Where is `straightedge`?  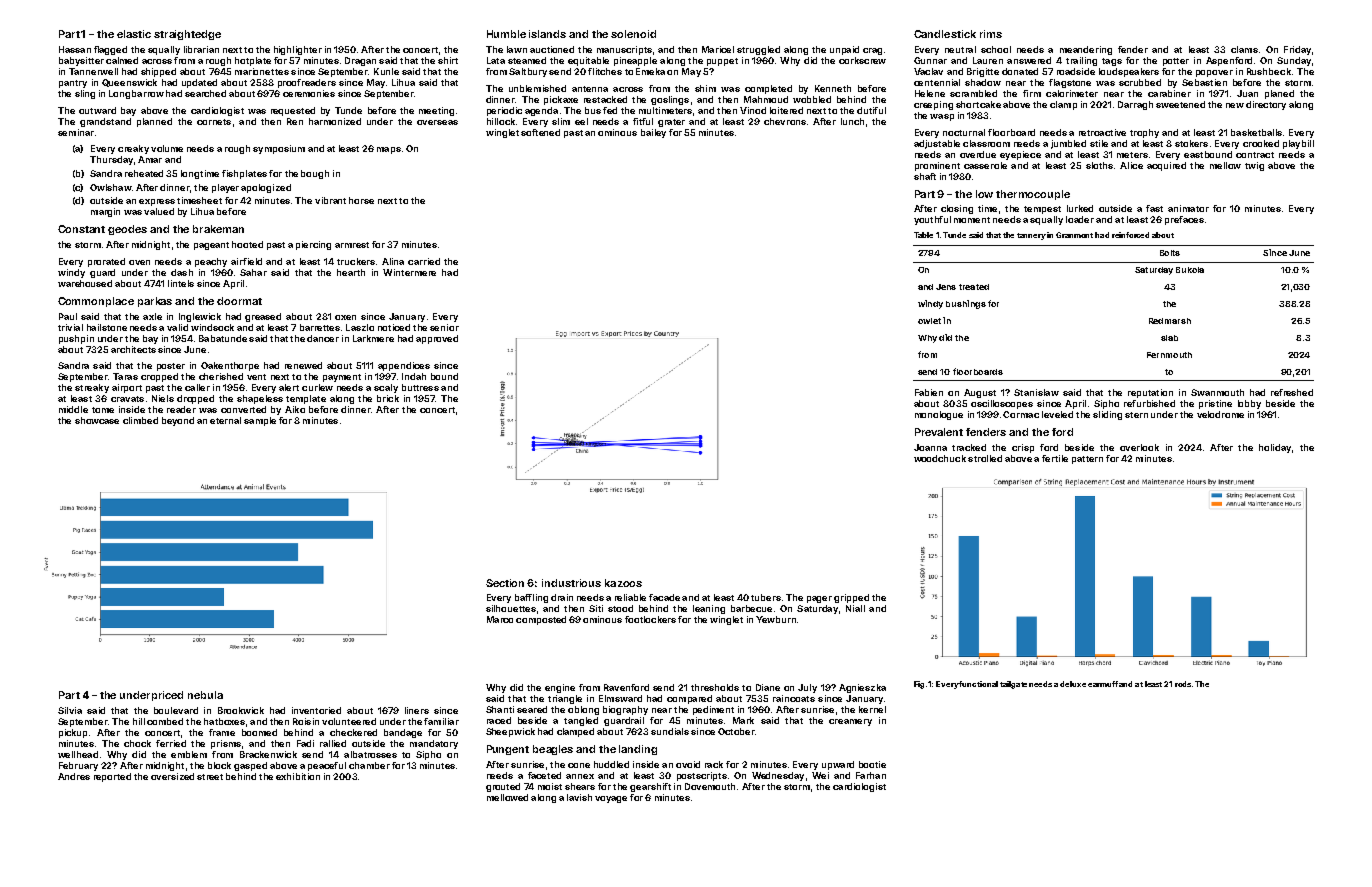 straightedge is located at coordinates (187, 35).
